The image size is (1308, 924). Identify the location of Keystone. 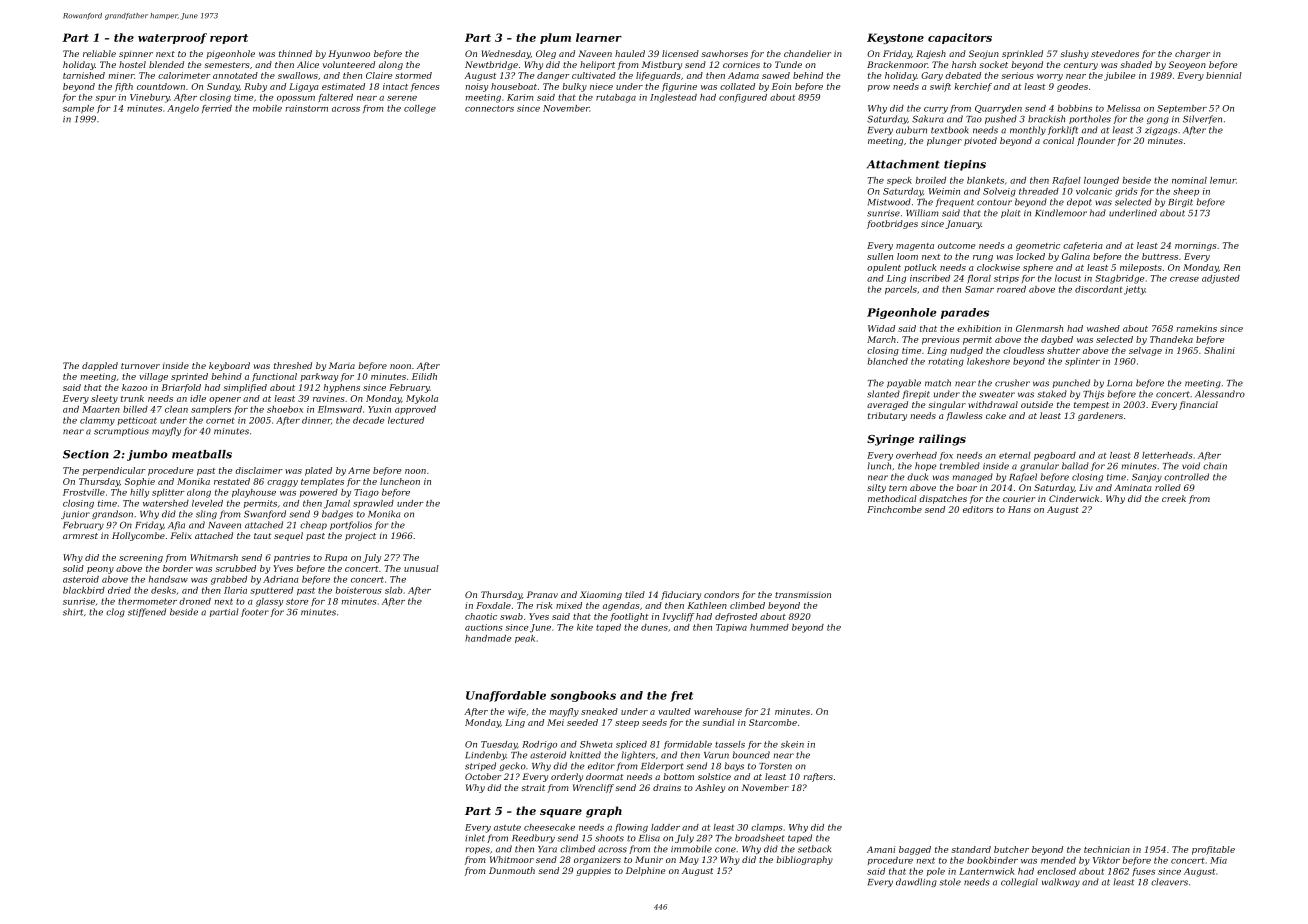
(895, 38).
